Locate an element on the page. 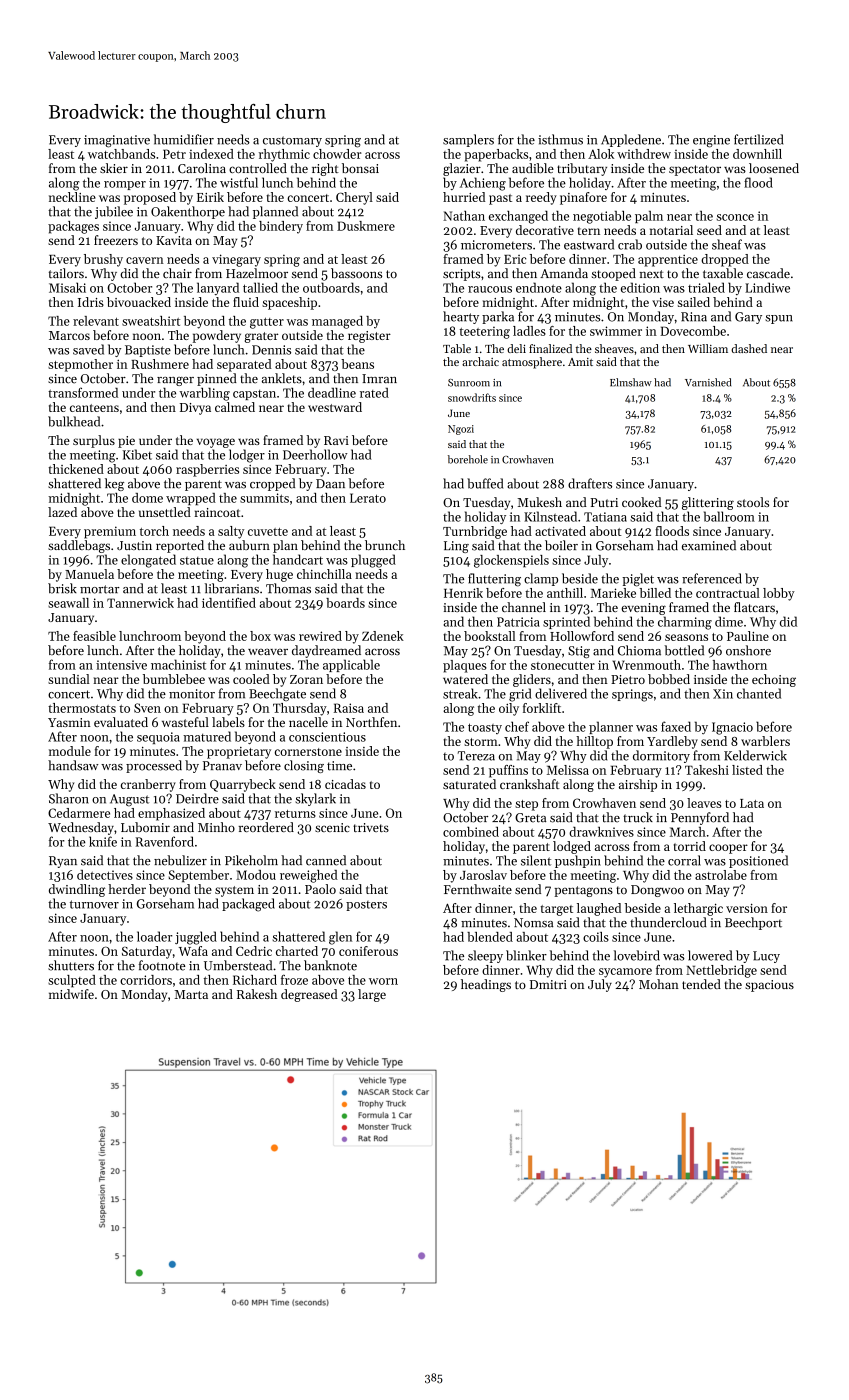  fertilized is located at coordinates (758, 139).
